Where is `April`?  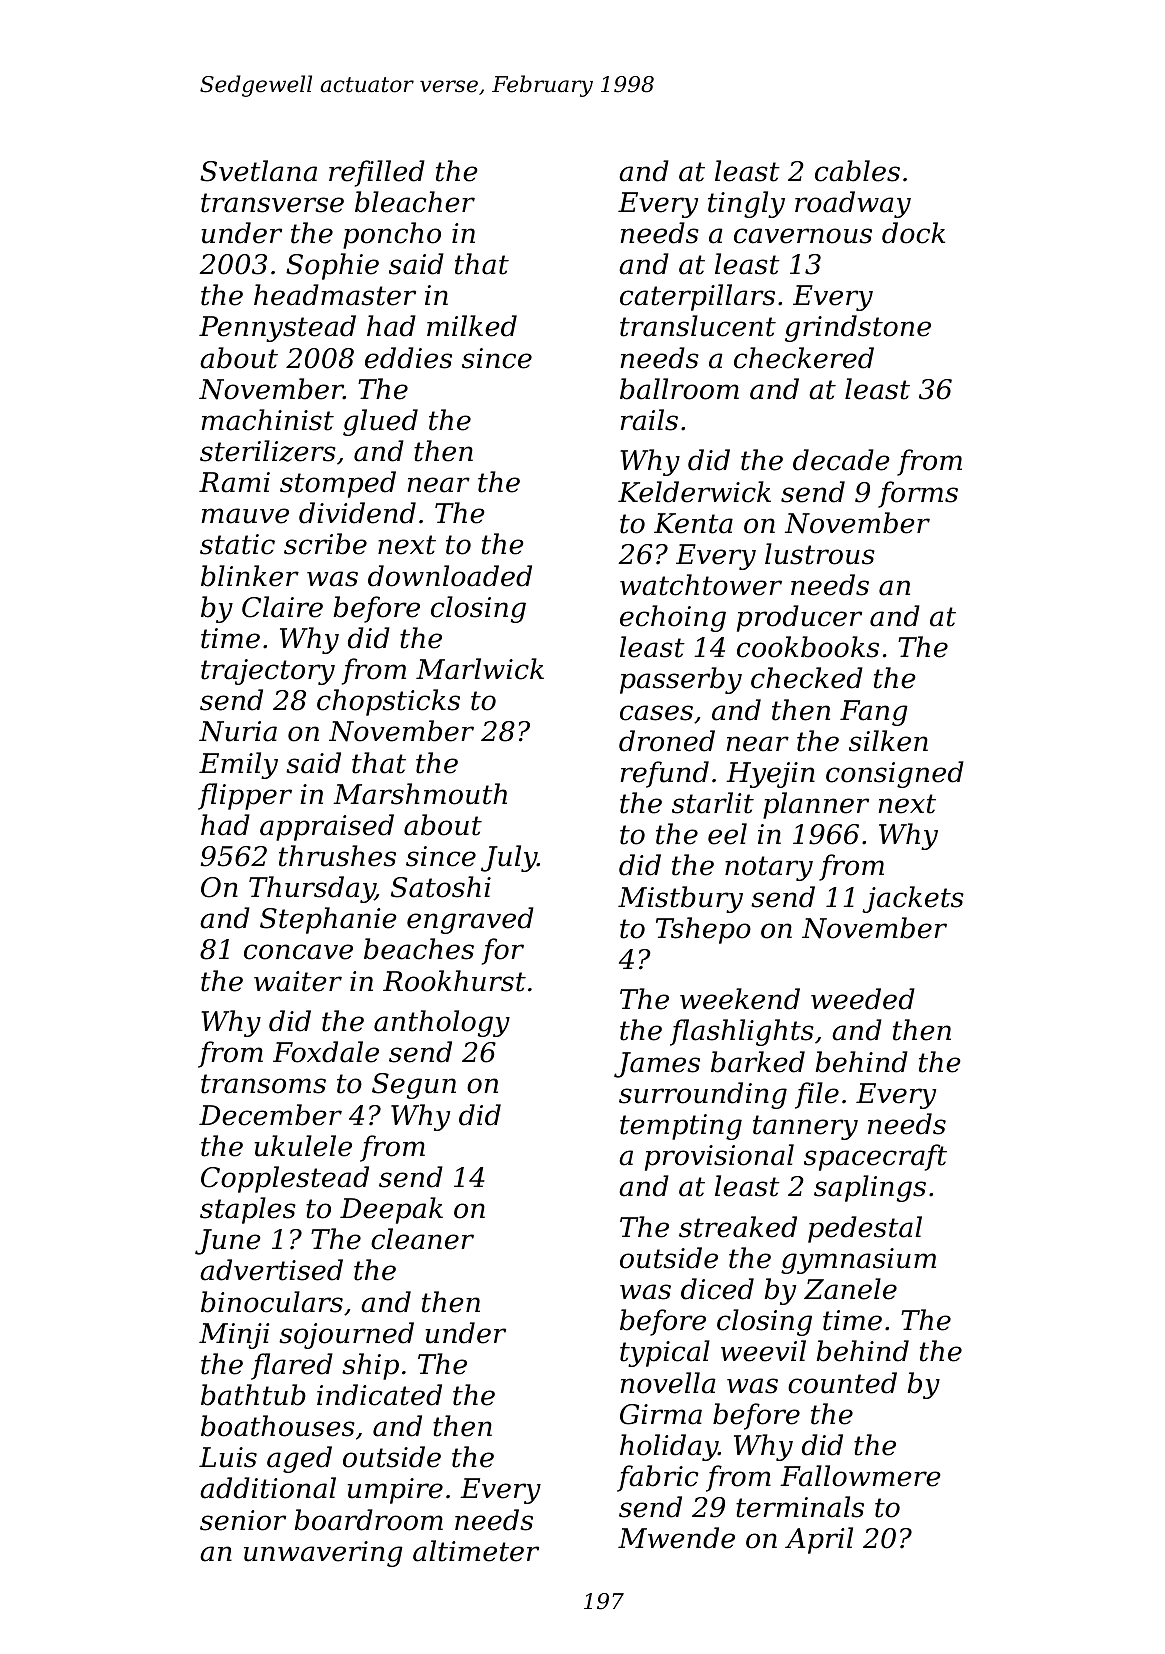
April is located at coordinates (819, 1540).
